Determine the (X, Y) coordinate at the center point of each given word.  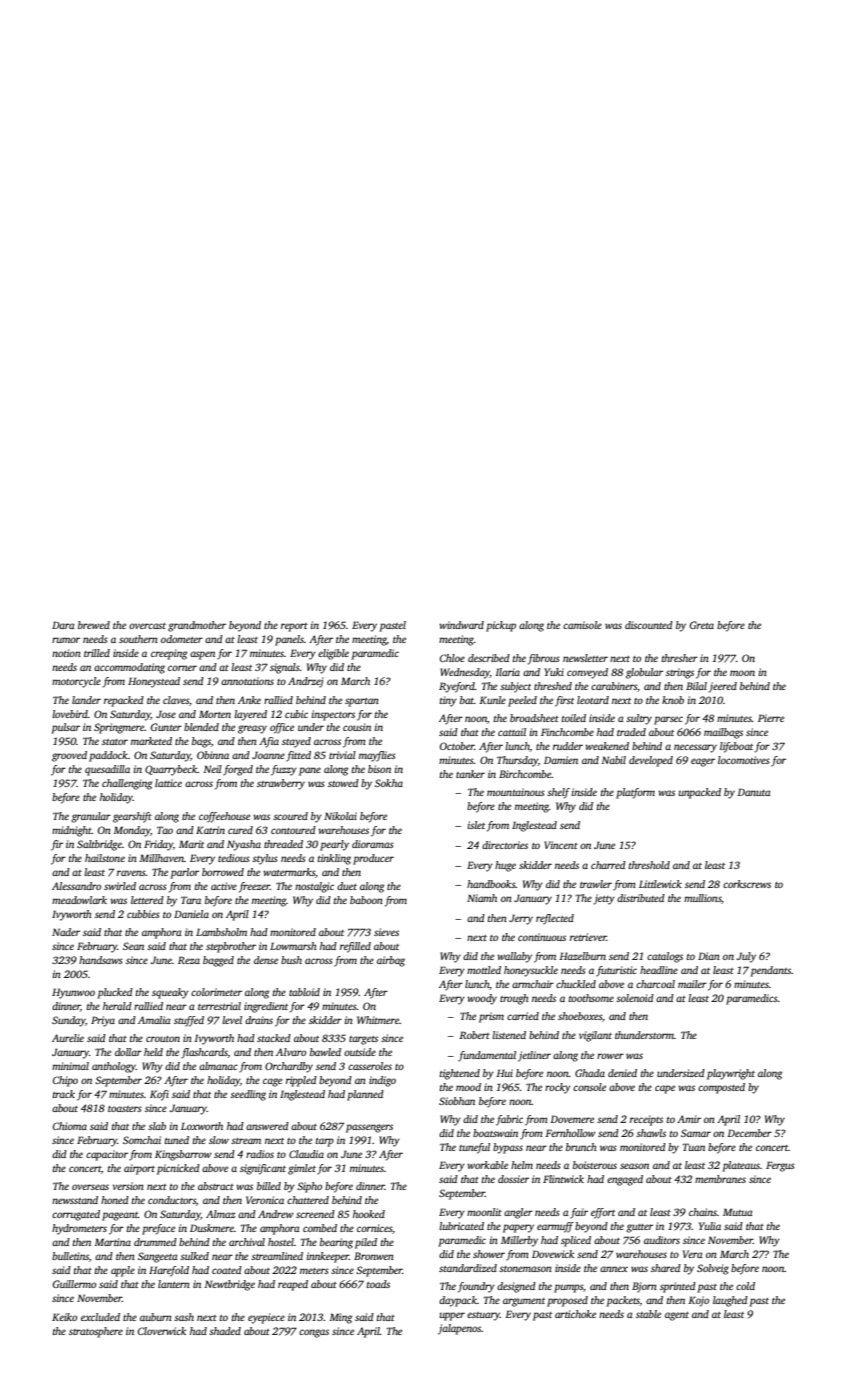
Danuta (754, 792)
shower (489, 1254)
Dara (63, 625)
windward (461, 625)
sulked (194, 1256)
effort (603, 1213)
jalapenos (460, 1329)
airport (139, 1169)
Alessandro (76, 886)
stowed (343, 783)
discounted (649, 625)
